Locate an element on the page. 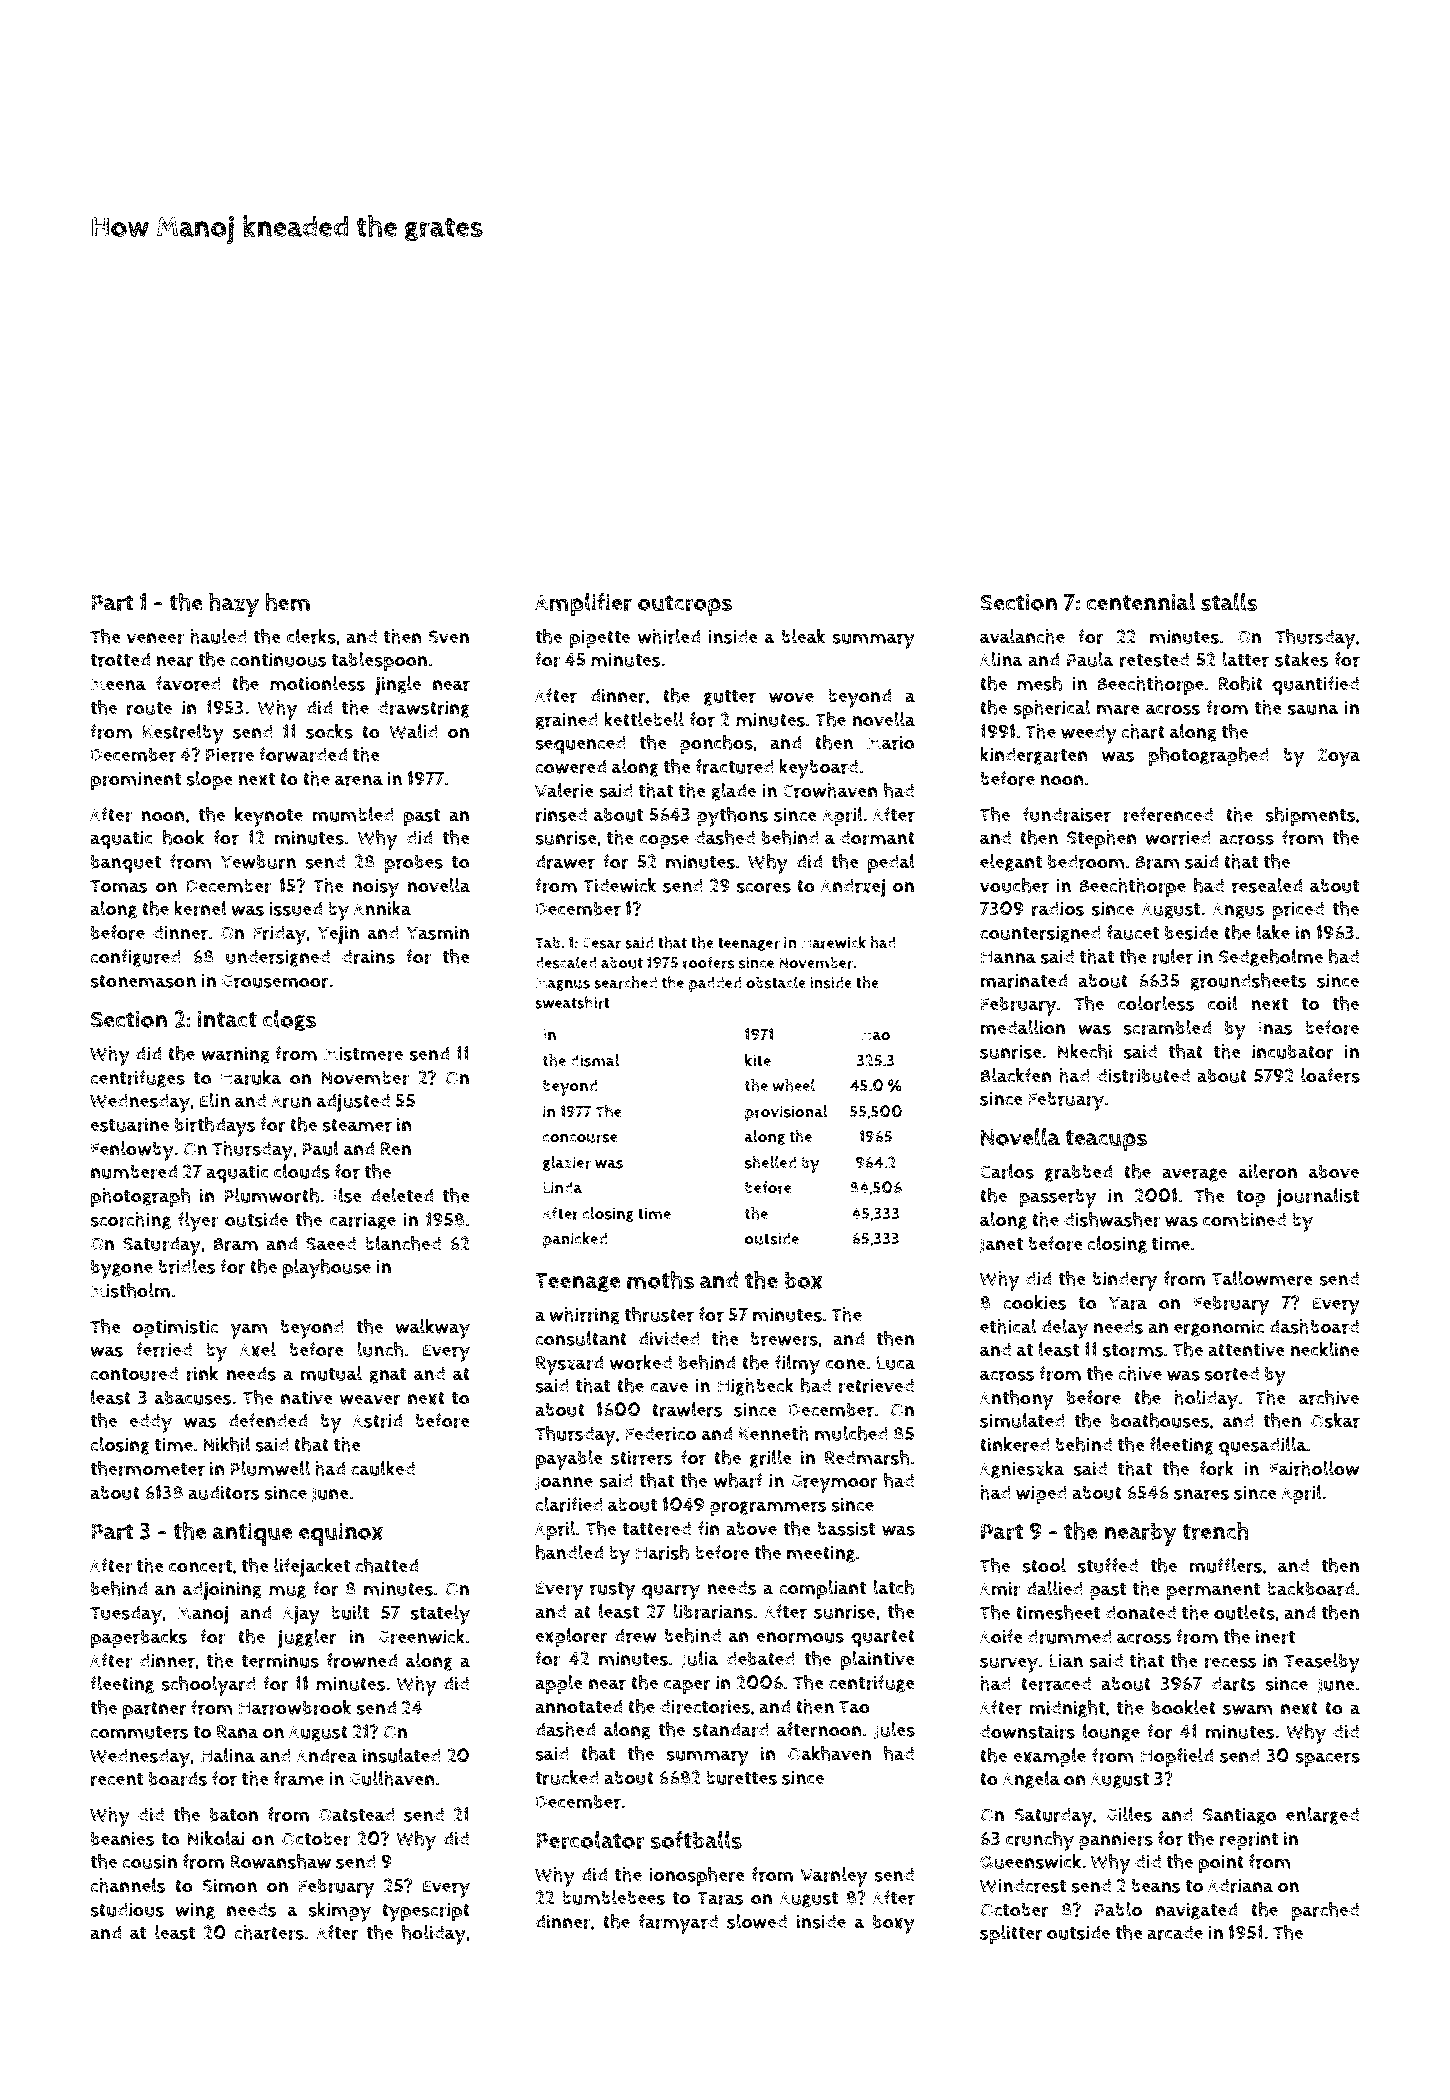 This image has height=2100, width=1450. kite is located at coordinates (758, 1060).
